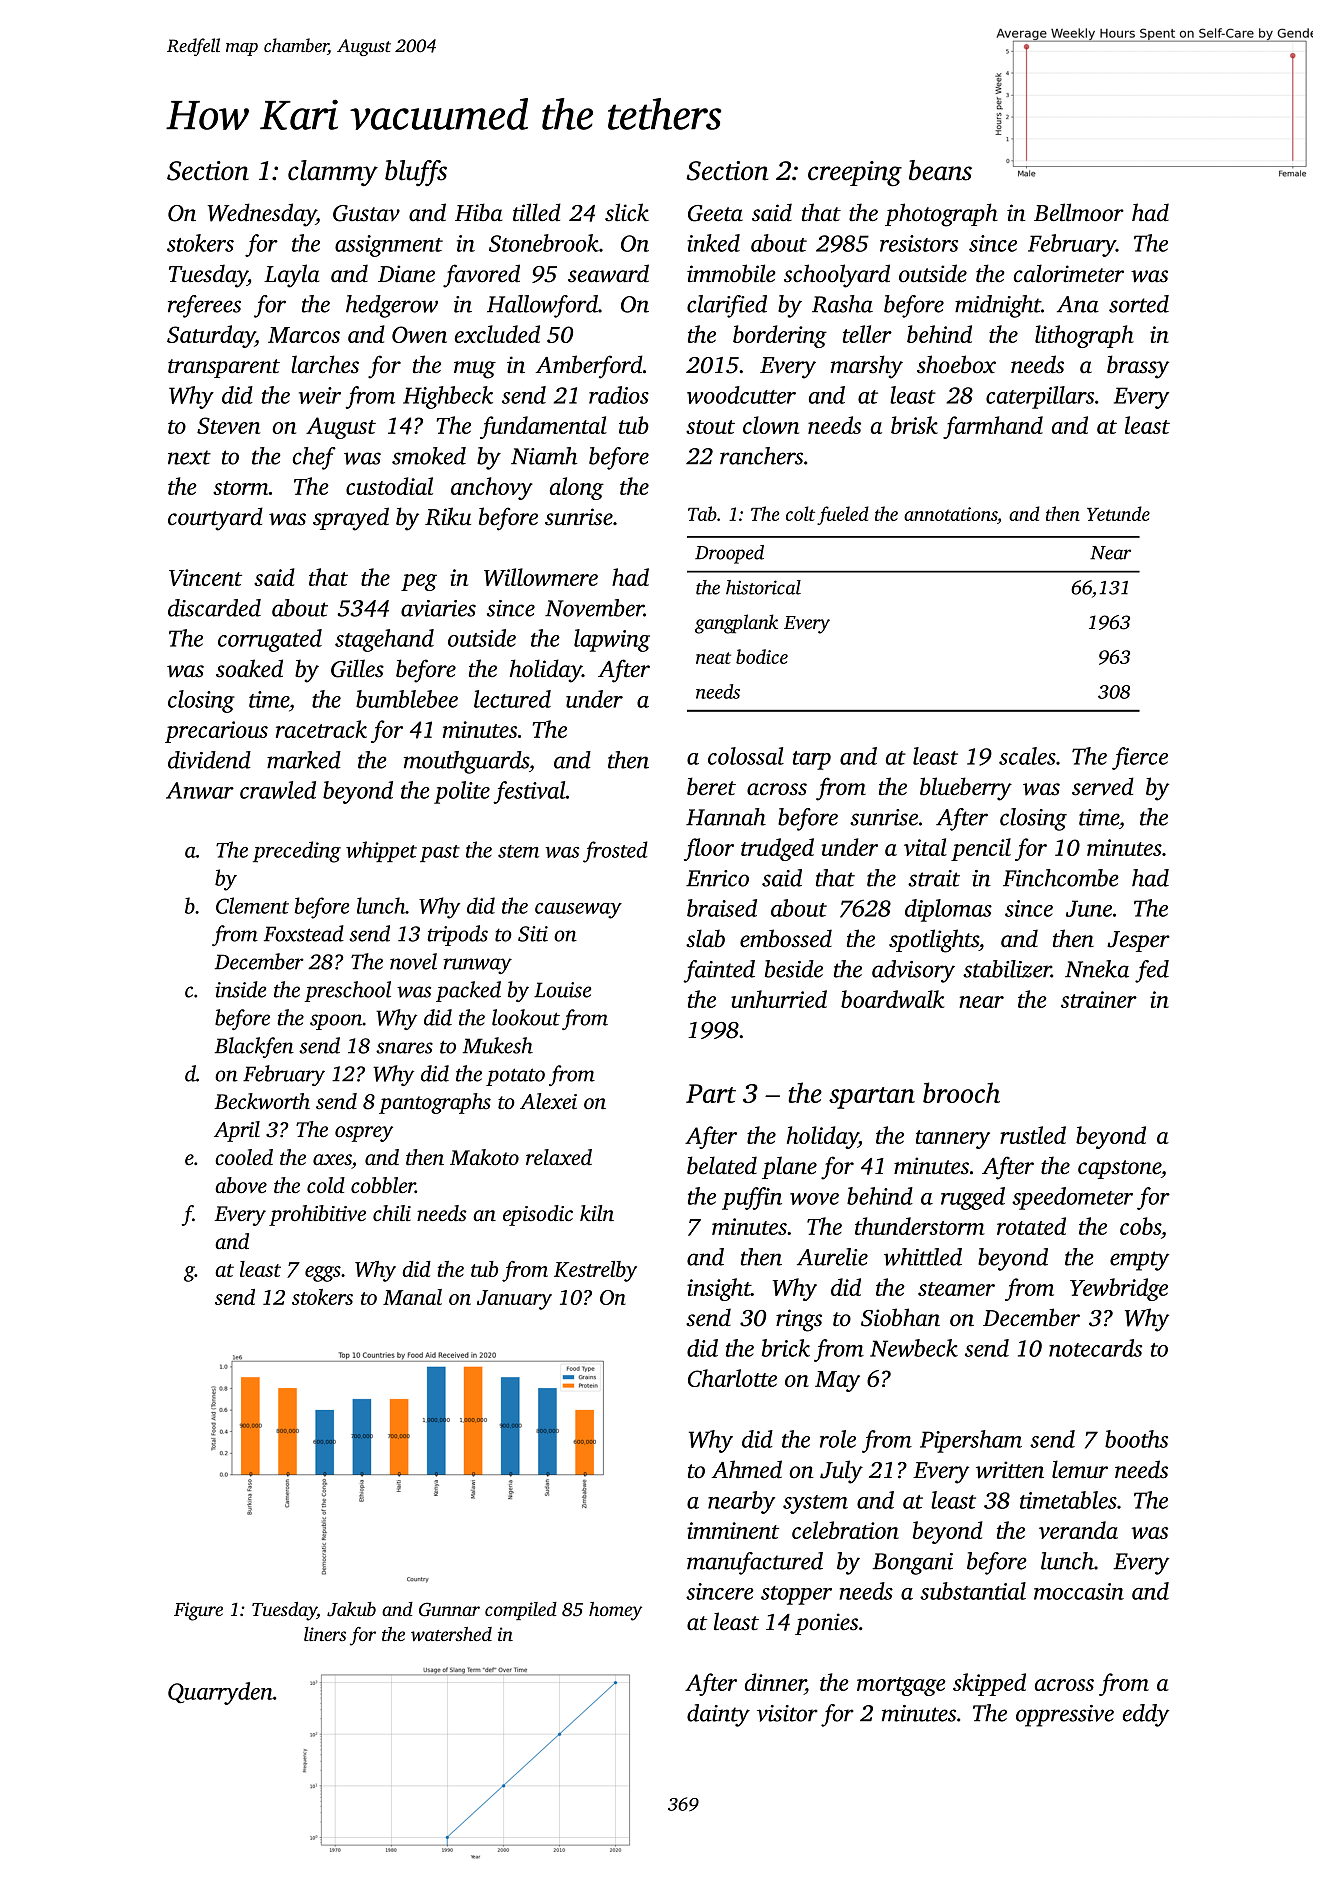 The image size is (1336, 1889). I want to click on beans, so click(940, 170).
